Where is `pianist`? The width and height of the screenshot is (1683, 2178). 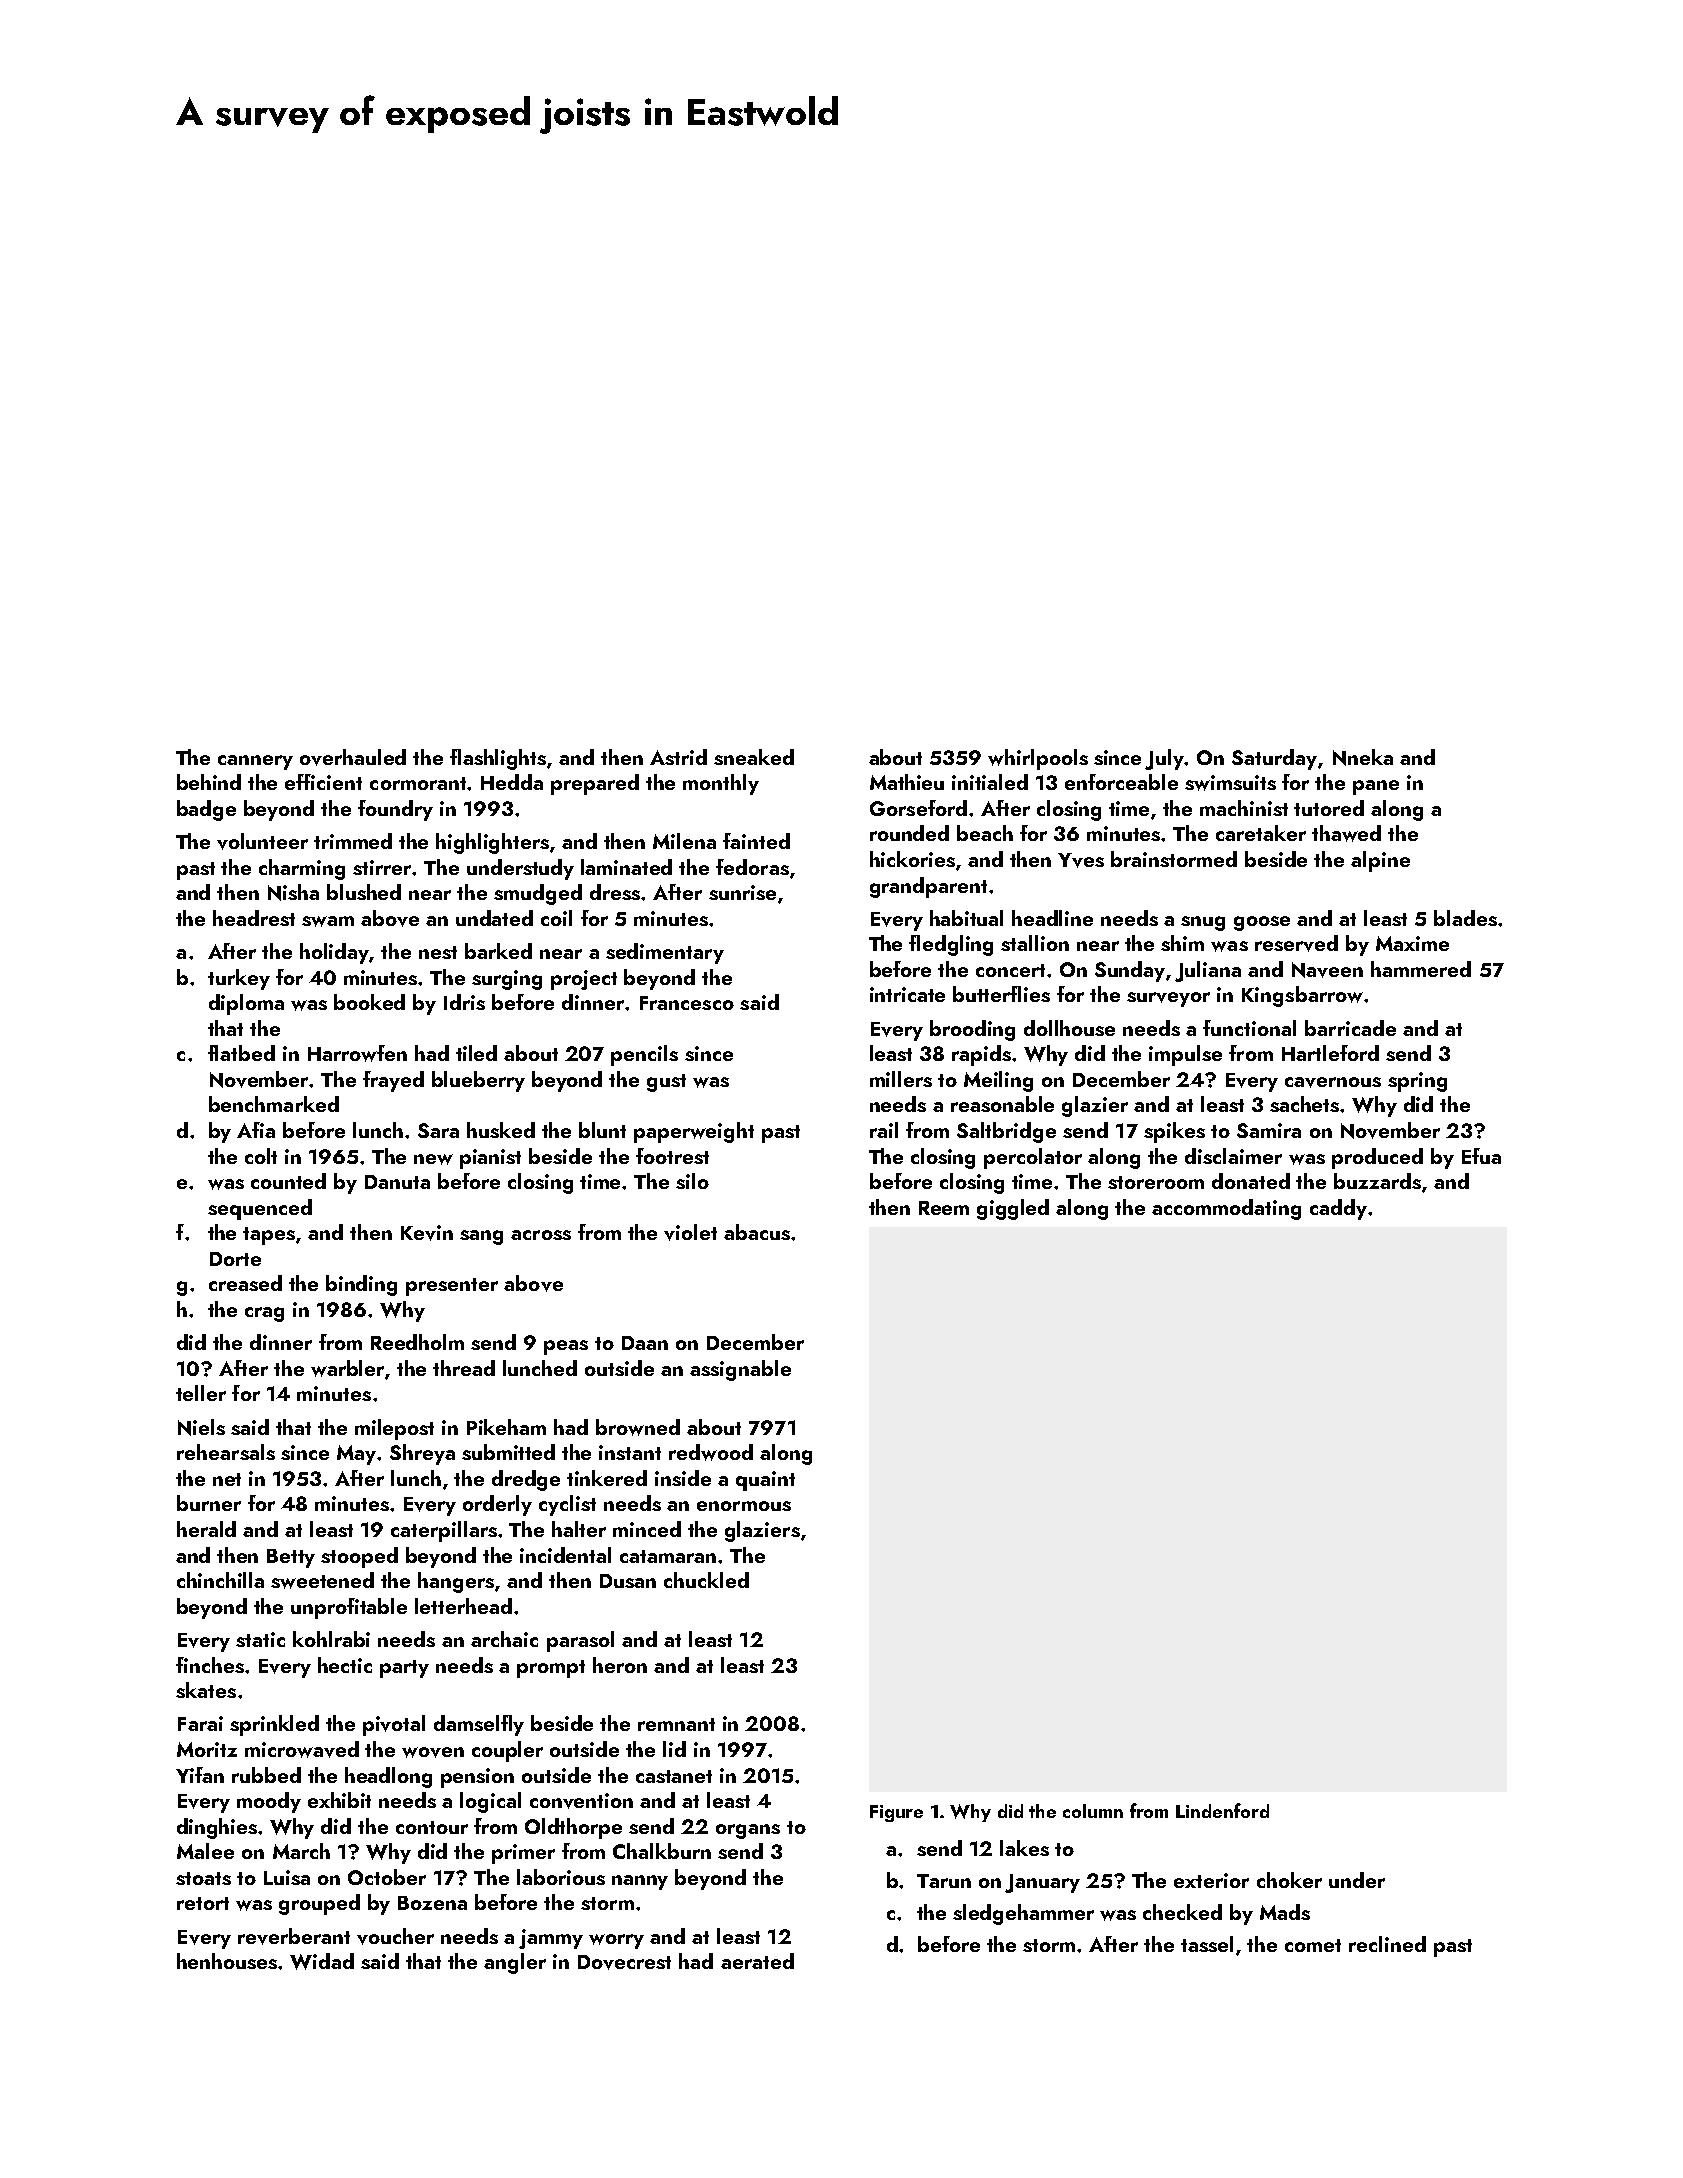 pianist is located at coordinates (490, 1159).
